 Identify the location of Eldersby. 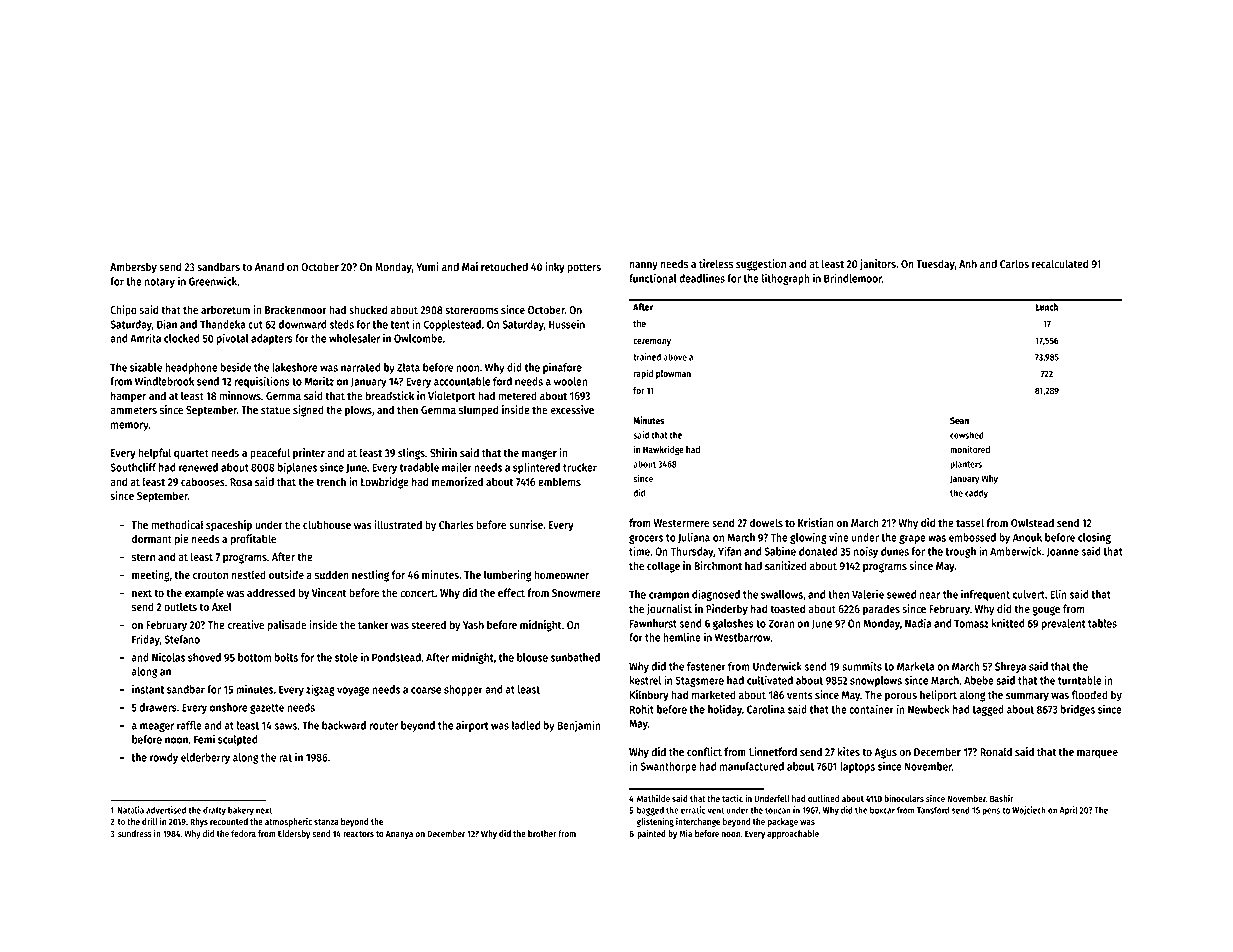
(294, 834).
